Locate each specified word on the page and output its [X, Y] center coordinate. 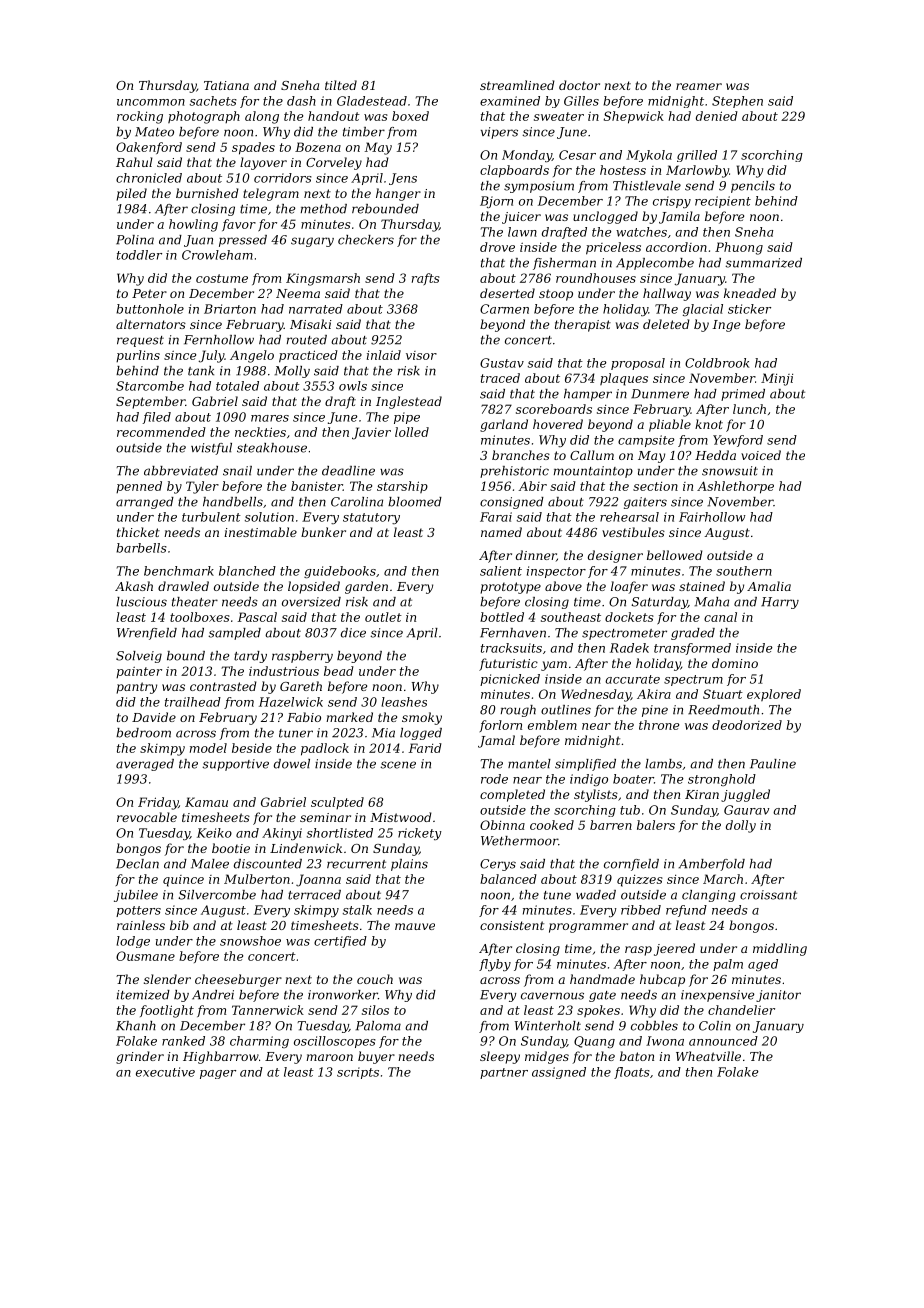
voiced [761, 455]
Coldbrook [717, 363]
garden [366, 587]
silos [375, 1010]
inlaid [384, 355]
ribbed [641, 910]
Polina [135, 240]
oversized [311, 602]
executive [165, 1072]
